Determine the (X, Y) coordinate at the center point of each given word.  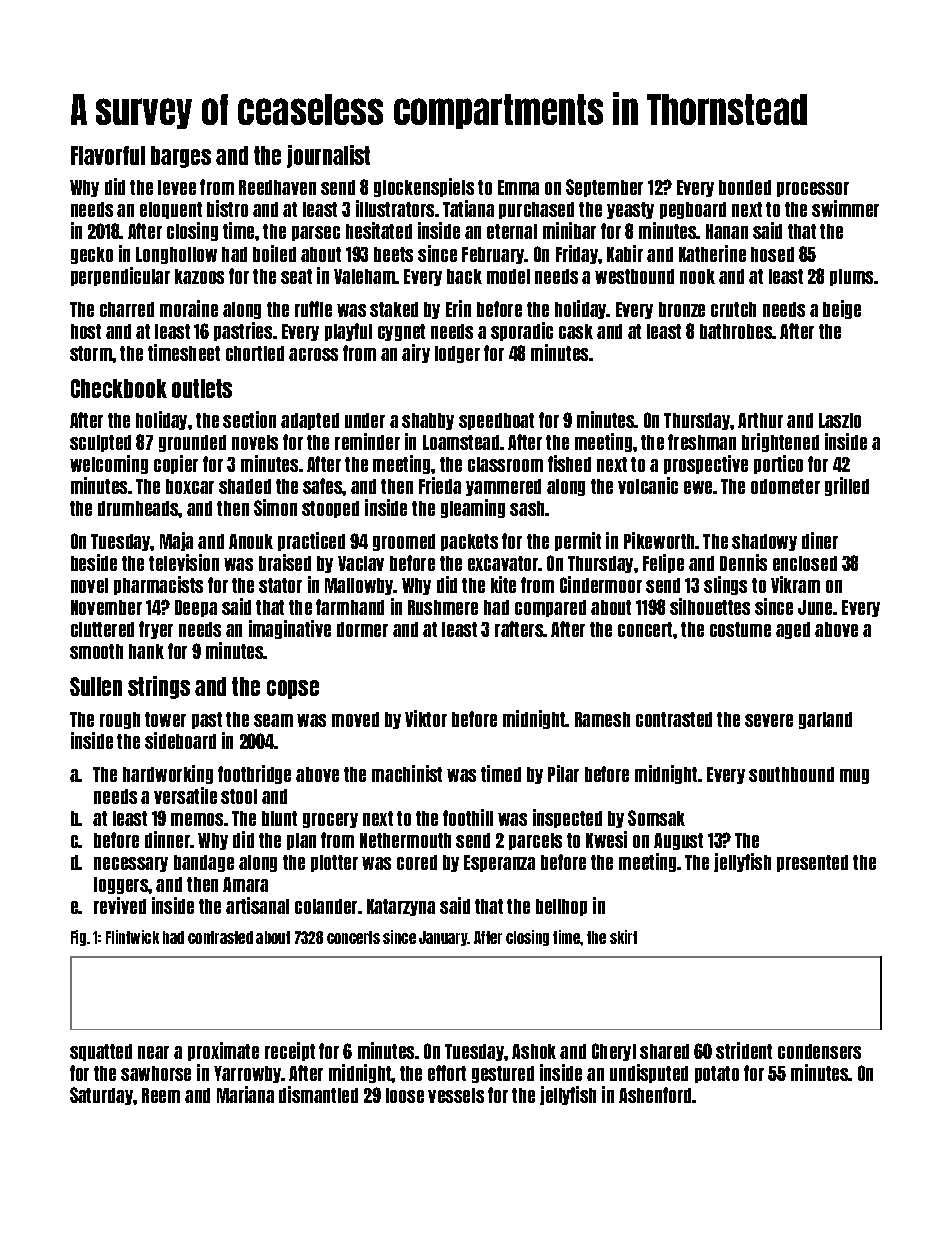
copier (176, 464)
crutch (733, 309)
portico (778, 464)
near (153, 1052)
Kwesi (606, 839)
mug (854, 776)
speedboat (496, 421)
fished (569, 463)
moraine (189, 308)
